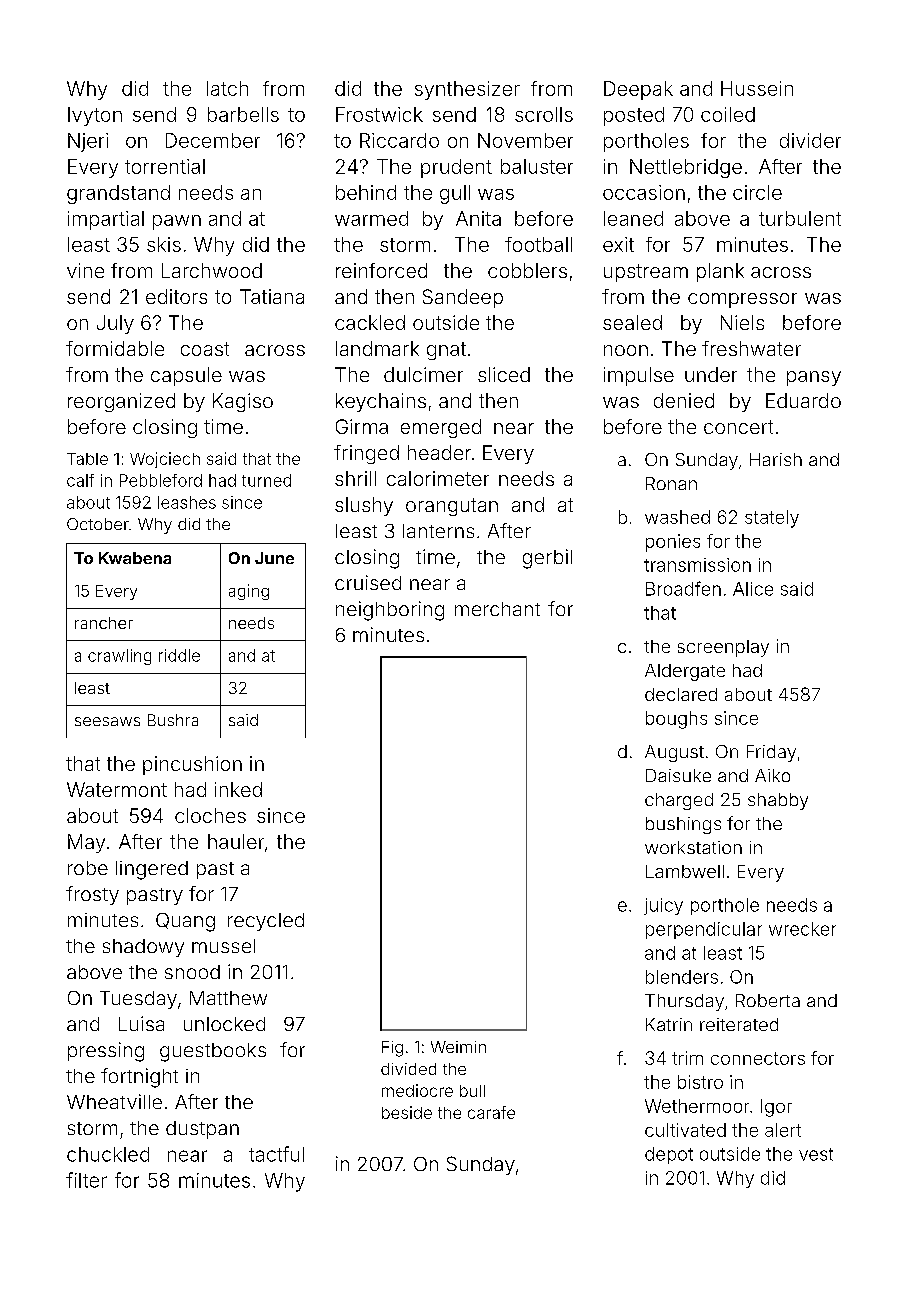 This image has height=1316, width=908. What do you see at coordinates (669, 1155) in the image?
I see `depot` at bounding box center [669, 1155].
